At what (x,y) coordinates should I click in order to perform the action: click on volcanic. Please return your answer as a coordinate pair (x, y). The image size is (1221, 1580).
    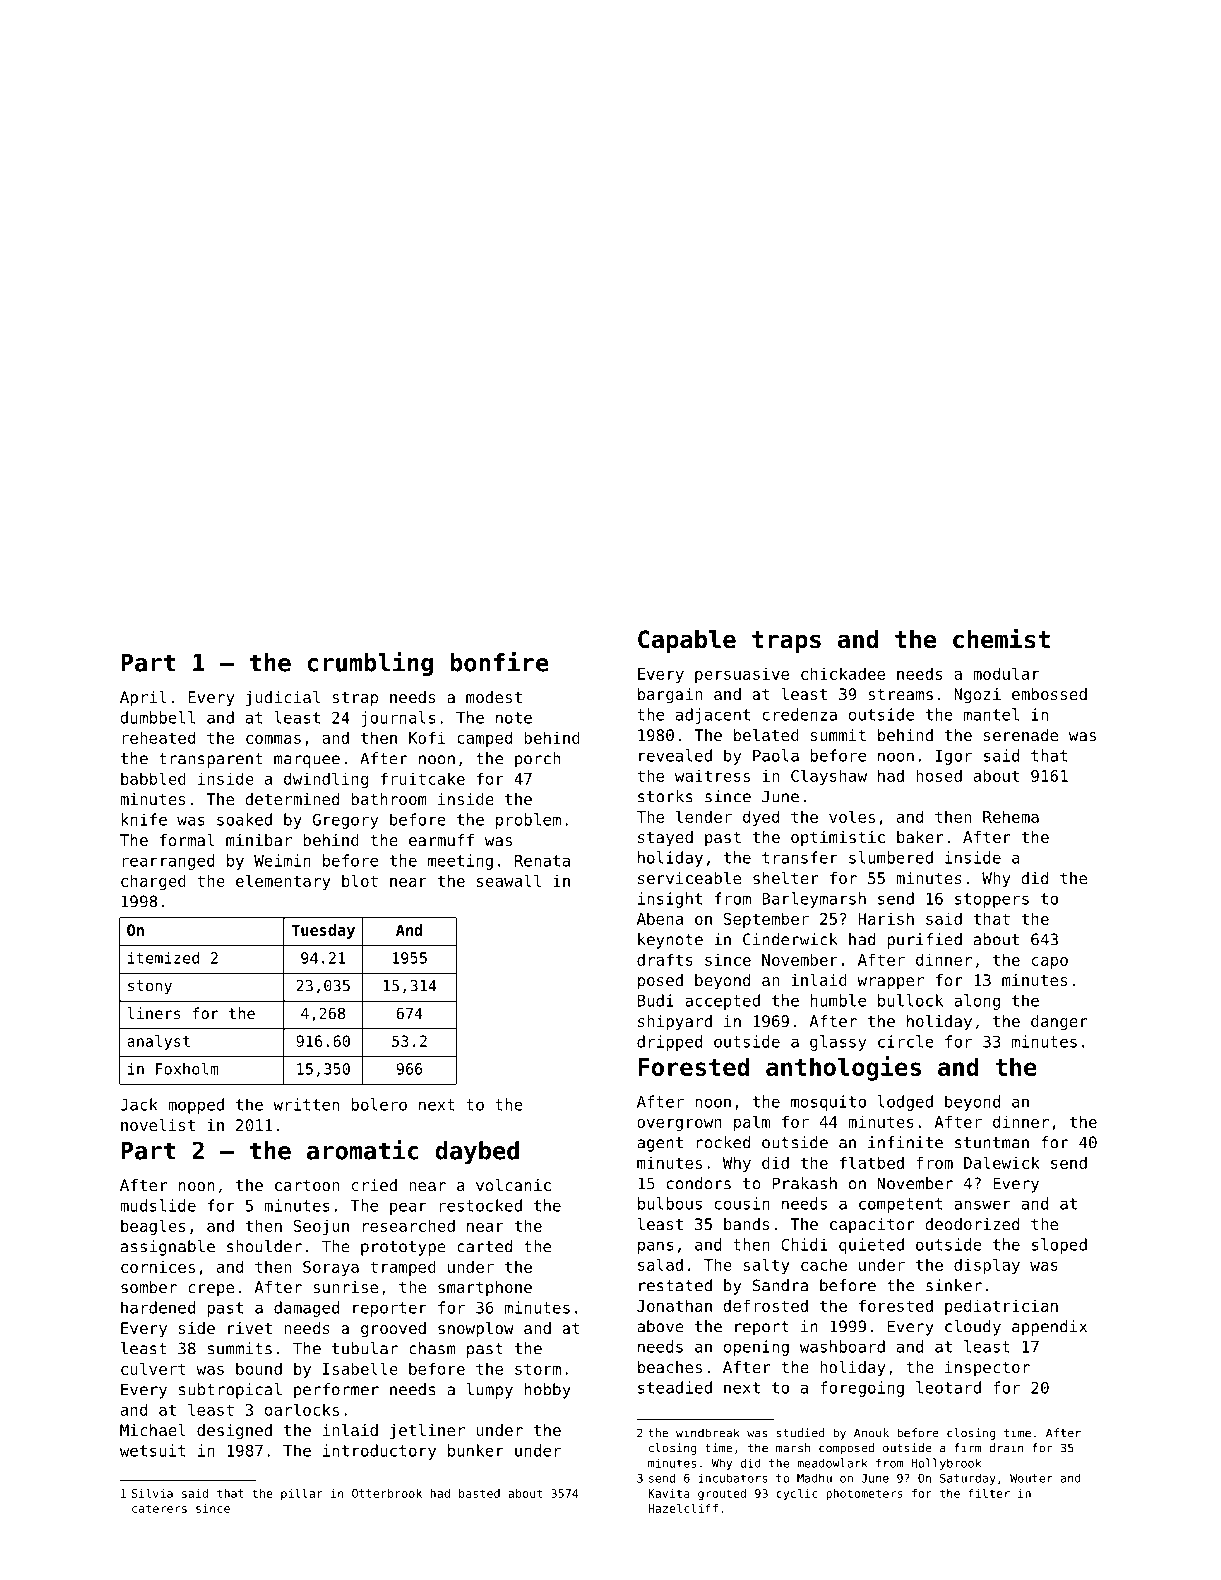
    Looking at the image, I should click on (513, 1185).
